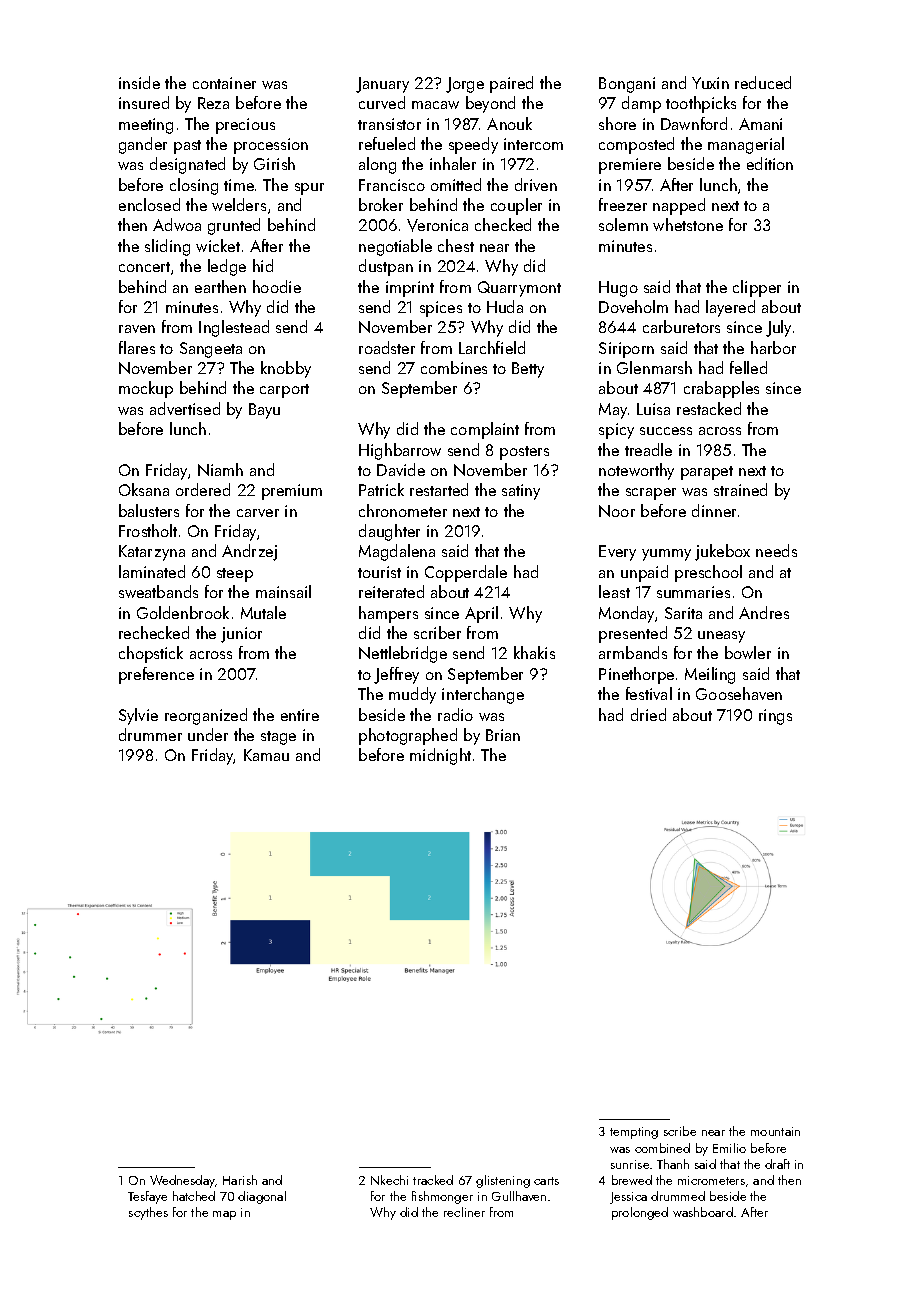 The width and height of the screenshot is (924, 1308). Describe the element at coordinates (644, 573) in the screenshot. I see `unpaid` at that location.
